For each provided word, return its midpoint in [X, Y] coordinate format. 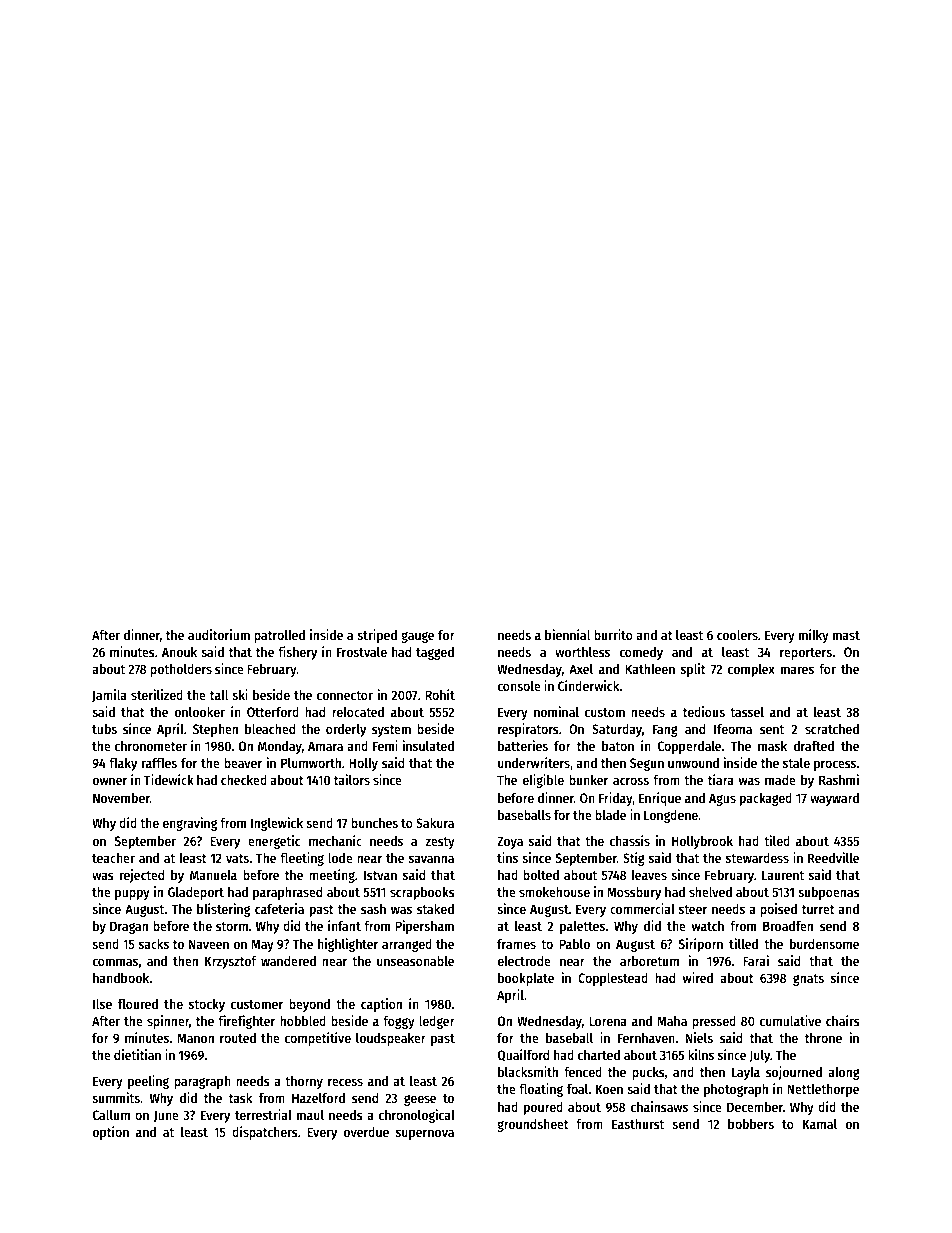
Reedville [833, 857]
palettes [582, 927]
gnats [808, 980]
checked [244, 780]
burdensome [824, 944]
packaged [766, 799]
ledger [437, 1022]
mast [846, 635]
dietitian [137, 1054]
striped [377, 636]
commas [115, 962]
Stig [634, 859]
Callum [111, 1115]
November [121, 798]
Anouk [179, 652]
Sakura [435, 823]
